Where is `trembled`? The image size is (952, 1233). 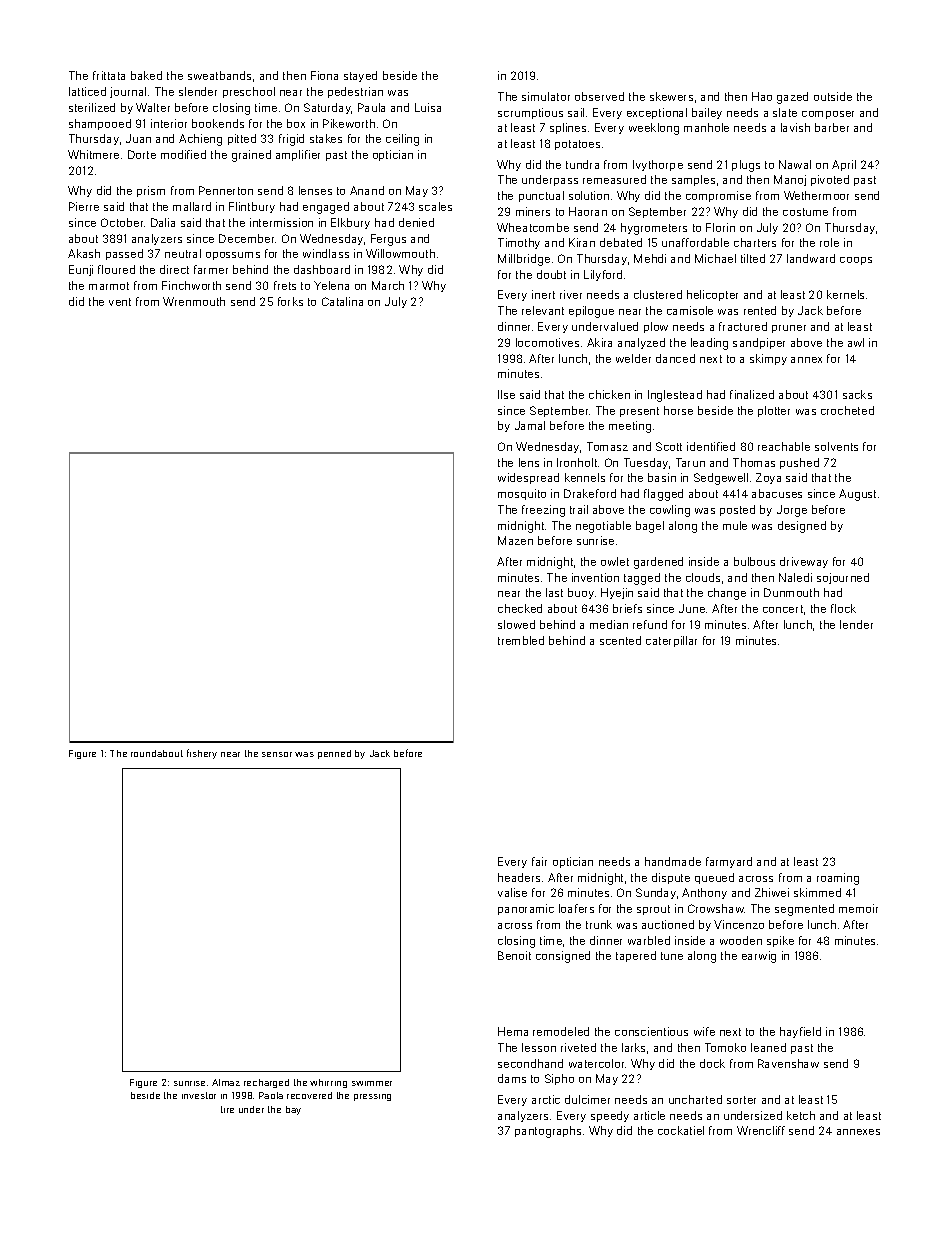
trembled is located at coordinates (521, 640).
